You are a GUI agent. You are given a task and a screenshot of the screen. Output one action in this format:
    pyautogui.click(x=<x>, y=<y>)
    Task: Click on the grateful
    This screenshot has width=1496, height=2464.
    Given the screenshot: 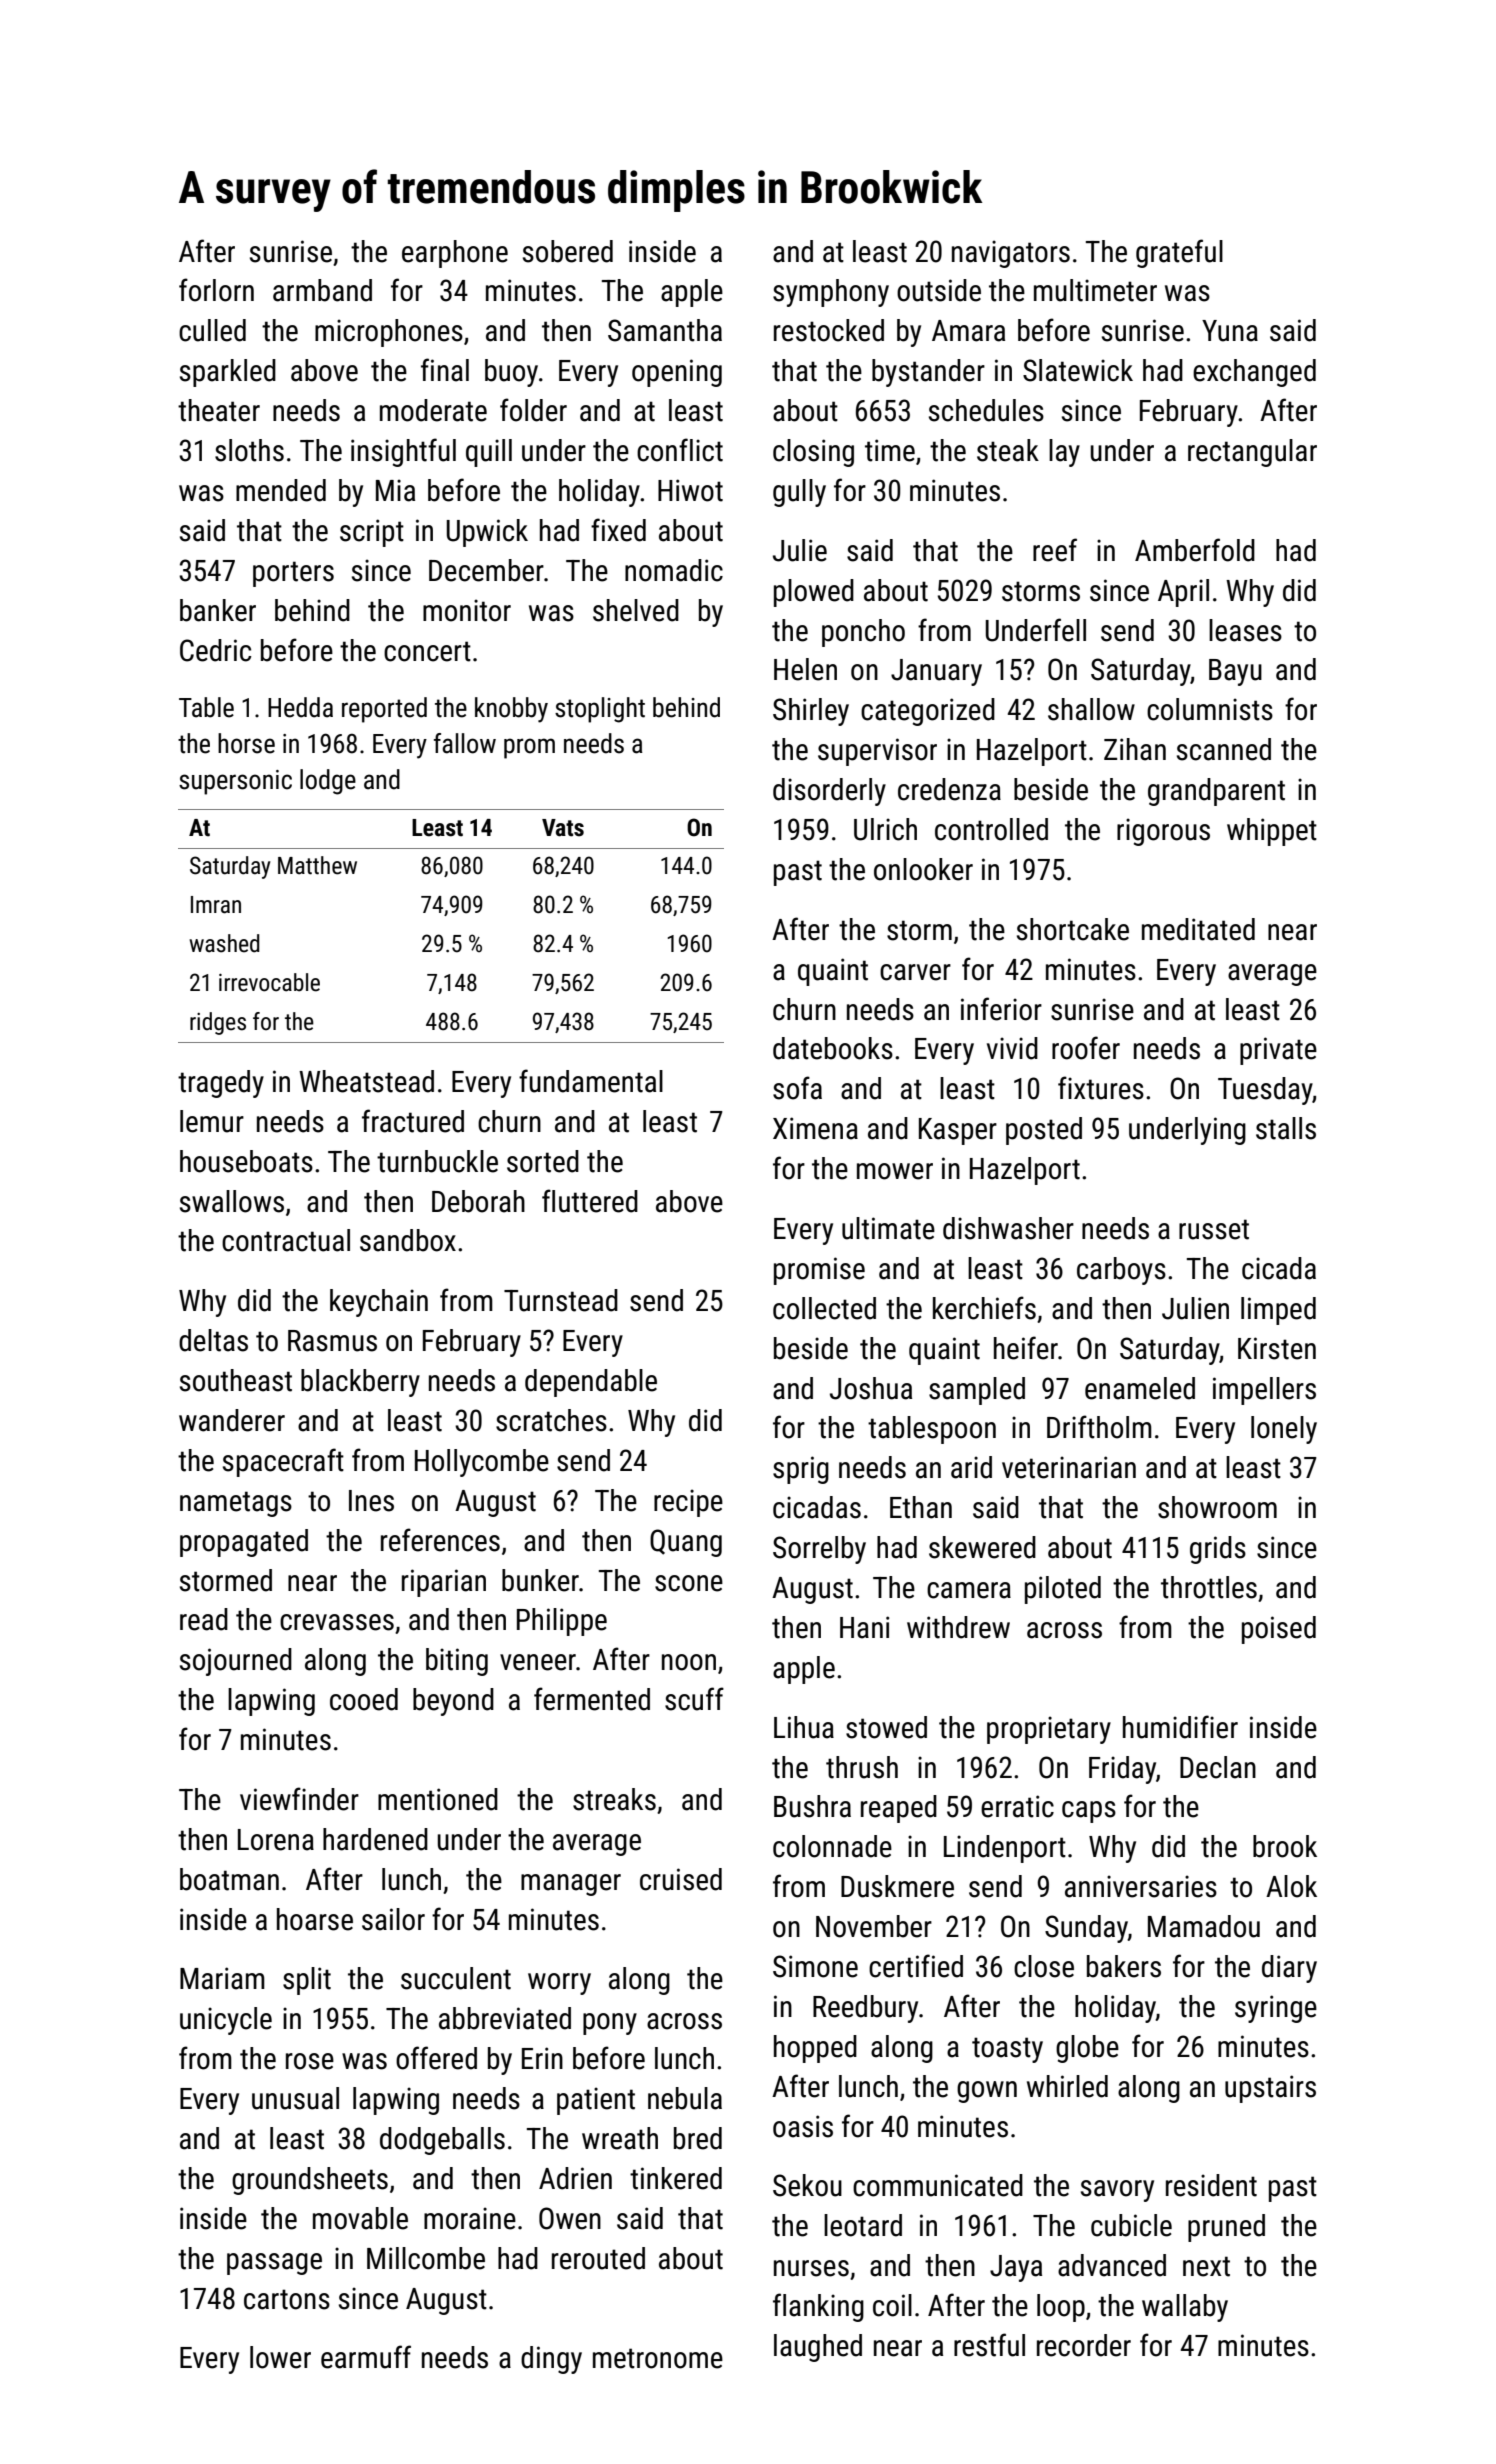 What is the action you would take?
    pyautogui.click(x=1179, y=253)
